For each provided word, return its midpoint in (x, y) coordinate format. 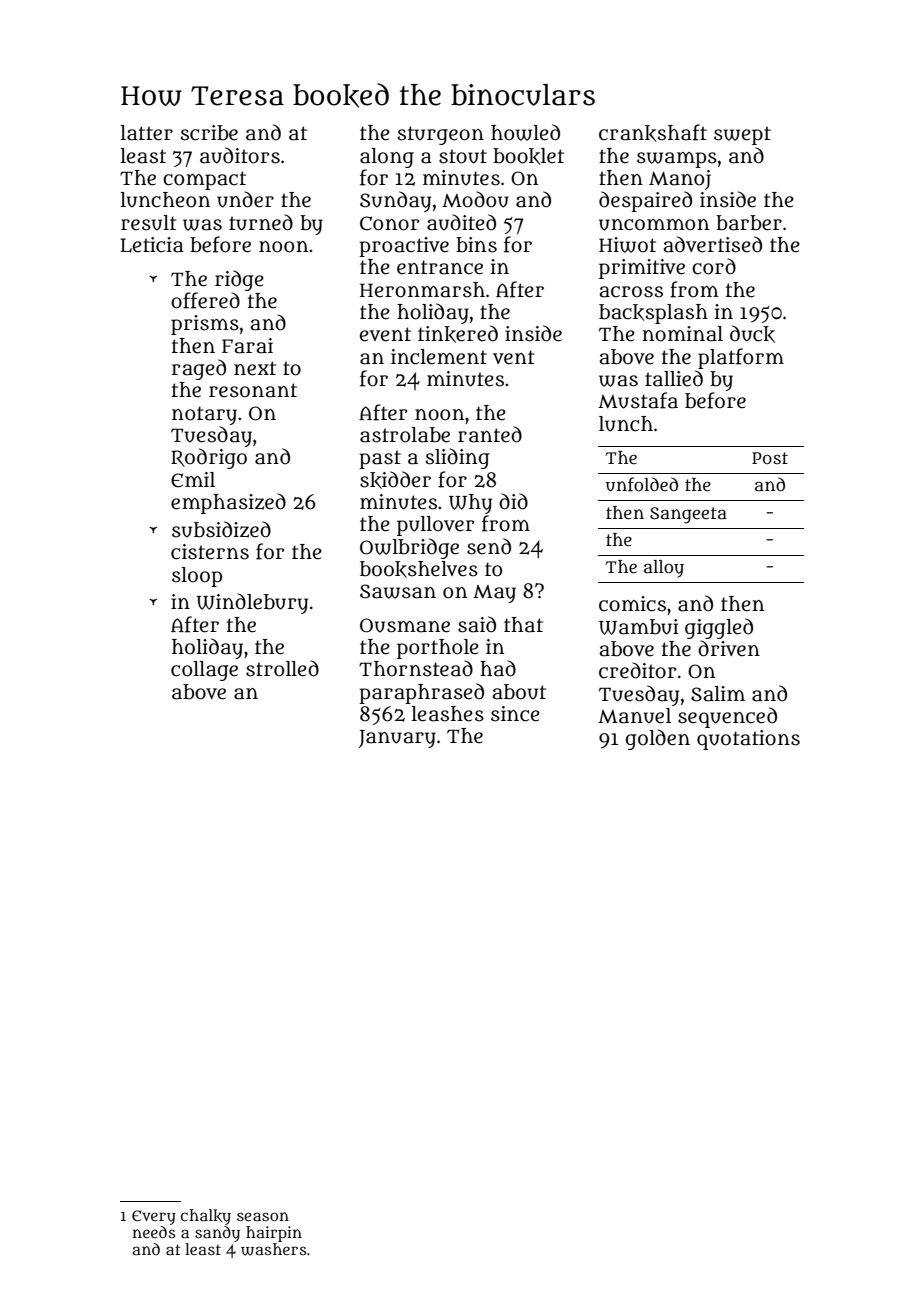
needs (154, 1232)
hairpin (274, 1234)
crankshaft (653, 133)
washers (273, 1249)
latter (147, 133)
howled (525, 132)
